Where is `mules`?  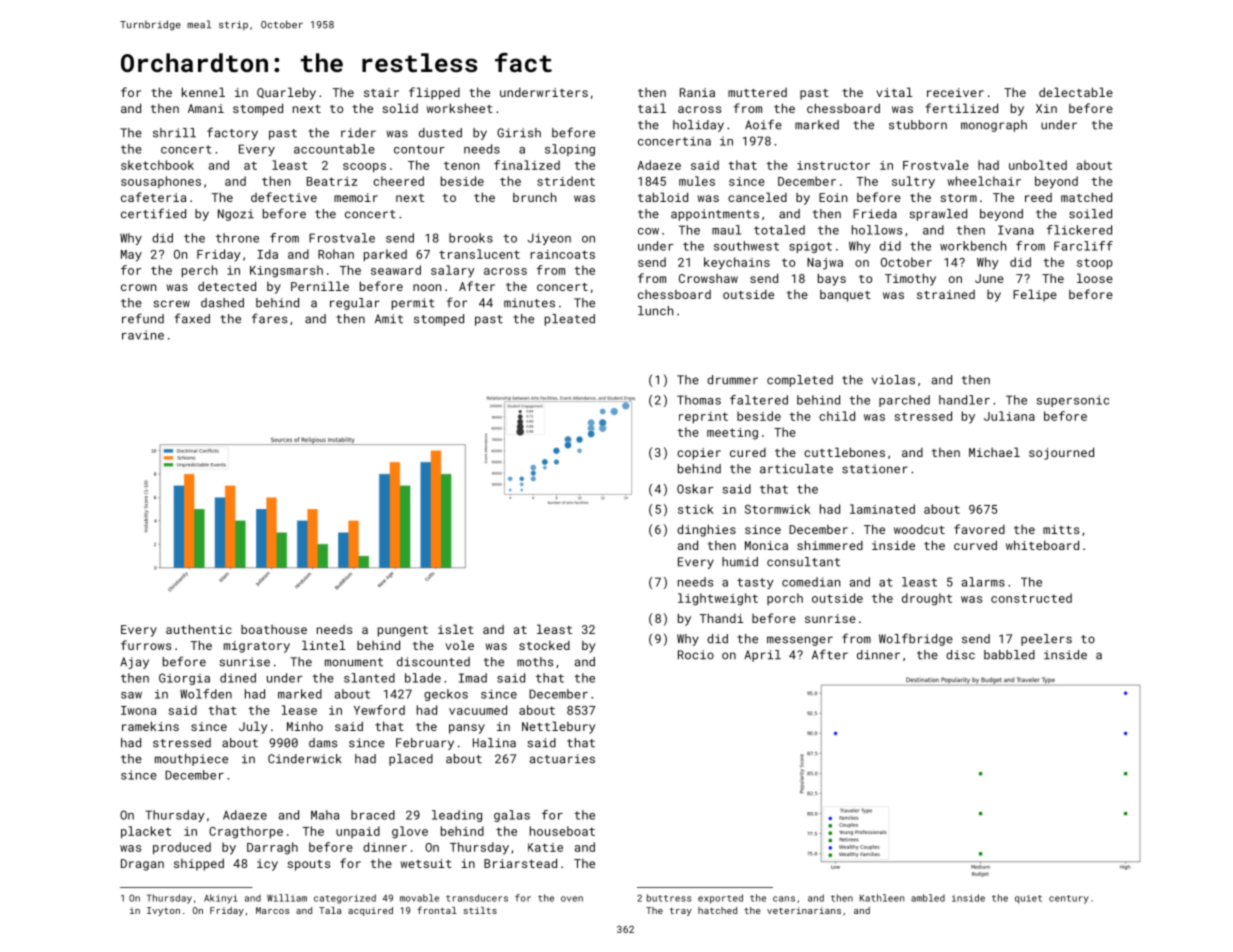 mules is located at coordinates (697, 181).
